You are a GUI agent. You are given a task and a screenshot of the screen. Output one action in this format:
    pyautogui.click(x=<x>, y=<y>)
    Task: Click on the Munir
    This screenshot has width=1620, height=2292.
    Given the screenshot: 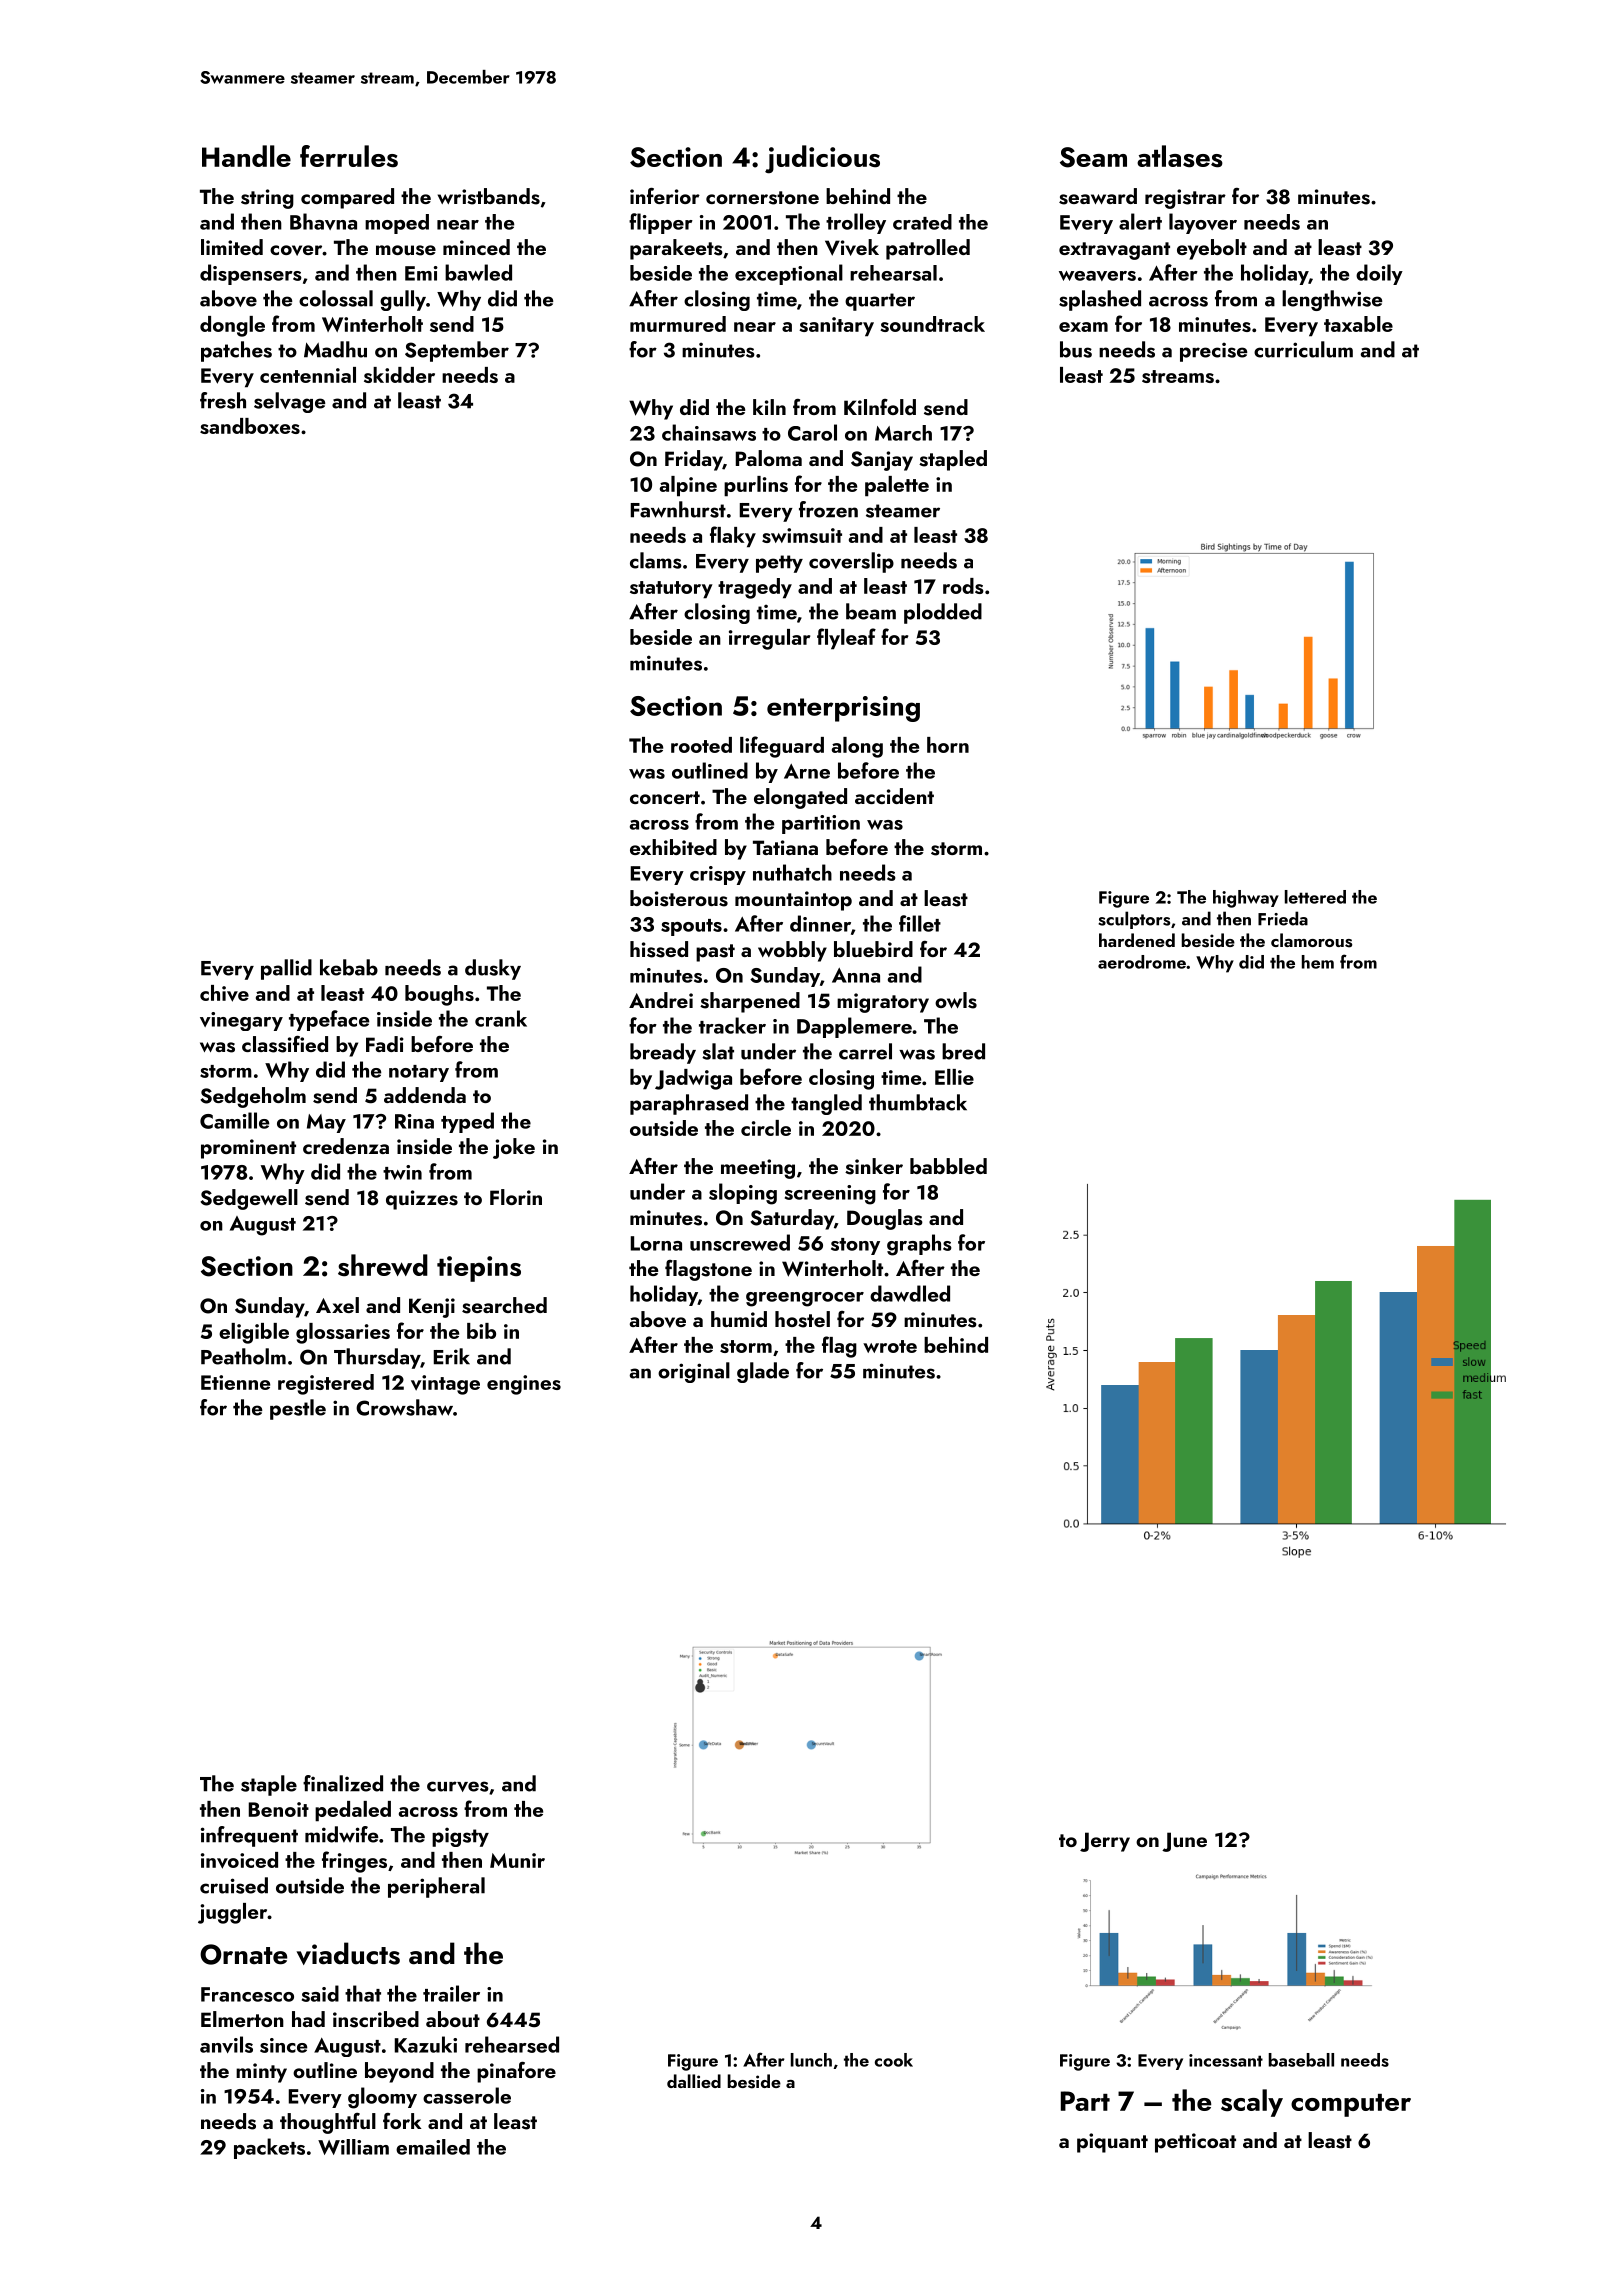 What is the action you would take?
    pyautogui.click(x=517, y=1860)
